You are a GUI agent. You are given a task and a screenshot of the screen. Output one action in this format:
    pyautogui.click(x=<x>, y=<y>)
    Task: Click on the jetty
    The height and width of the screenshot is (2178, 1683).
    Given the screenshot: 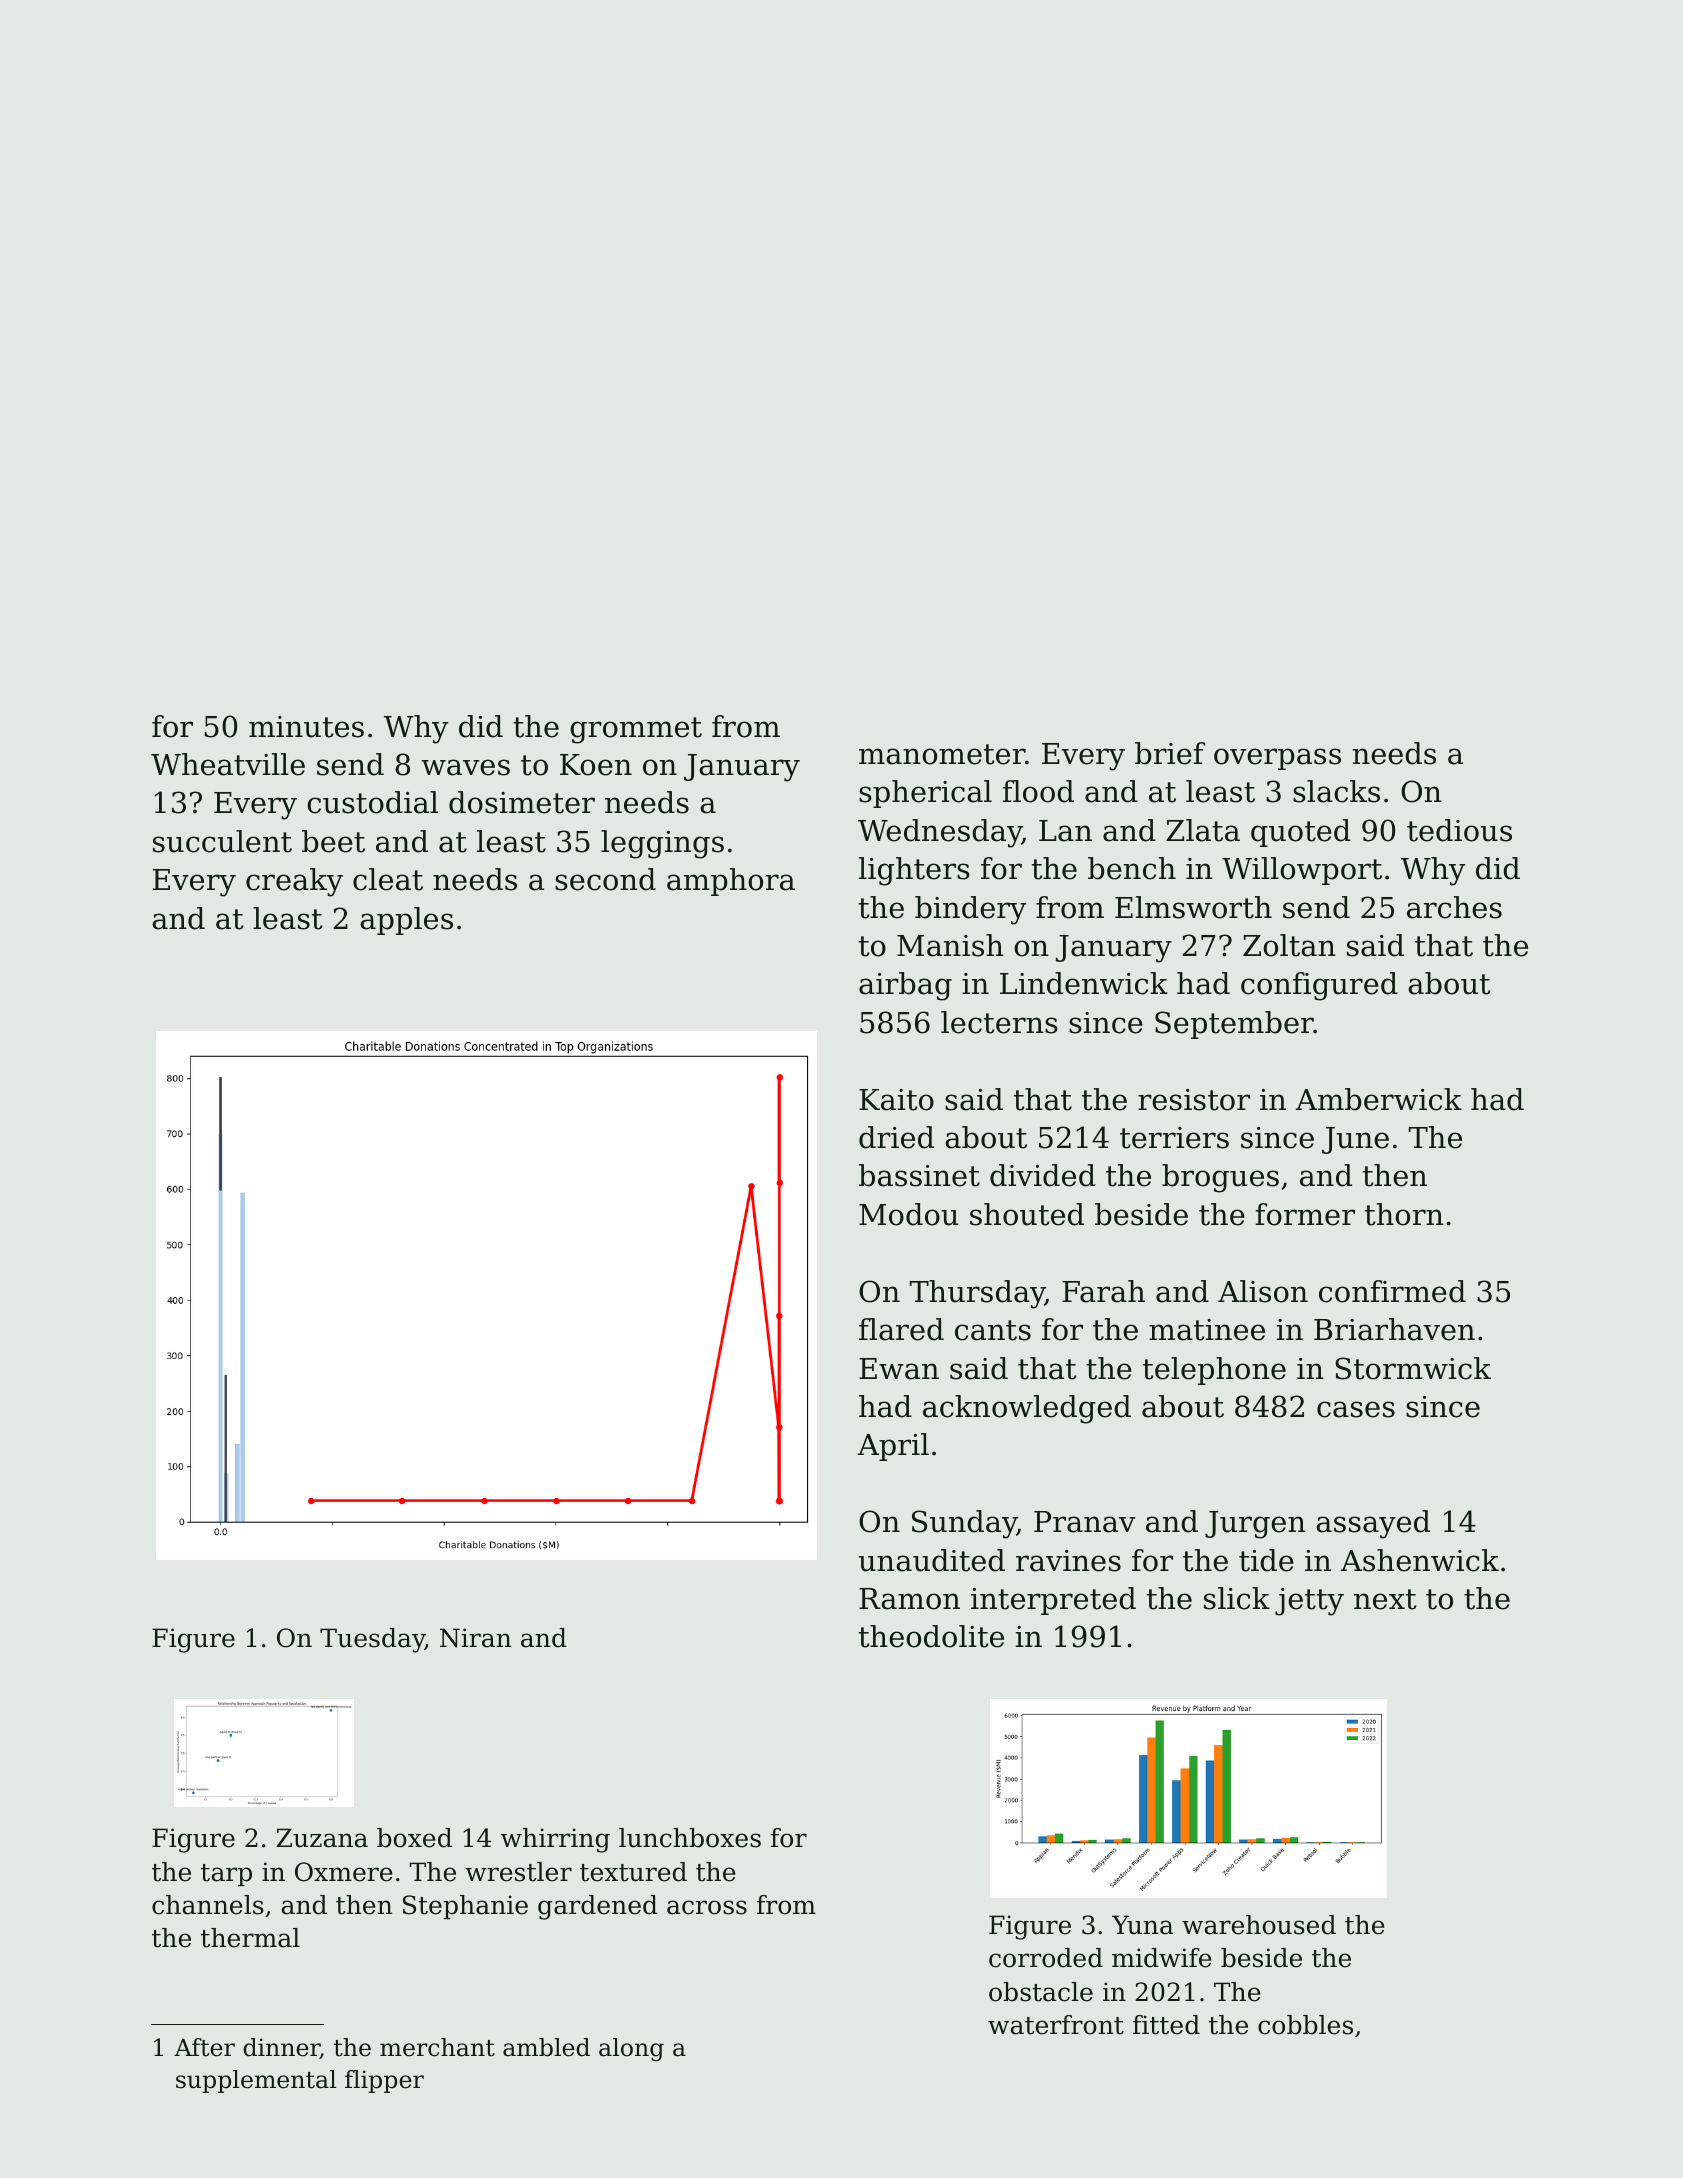 What is the action you would take?
    pyautogui.click(x=1309, y=1602)
